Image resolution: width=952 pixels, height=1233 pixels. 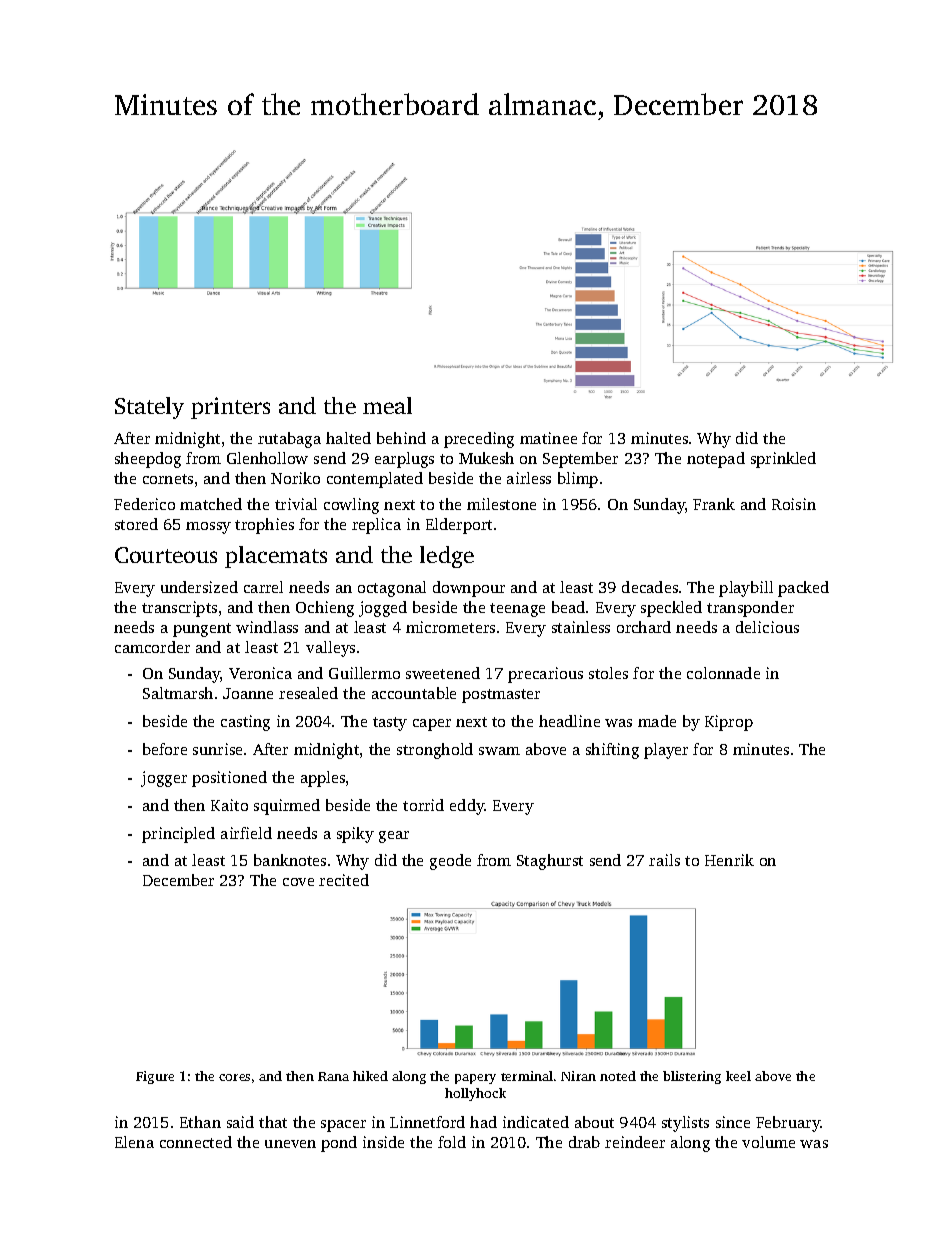 What do you see at coordinates (234, 1077) in the screenshot?
I see `cores` at bounding box center [234, 1077].
